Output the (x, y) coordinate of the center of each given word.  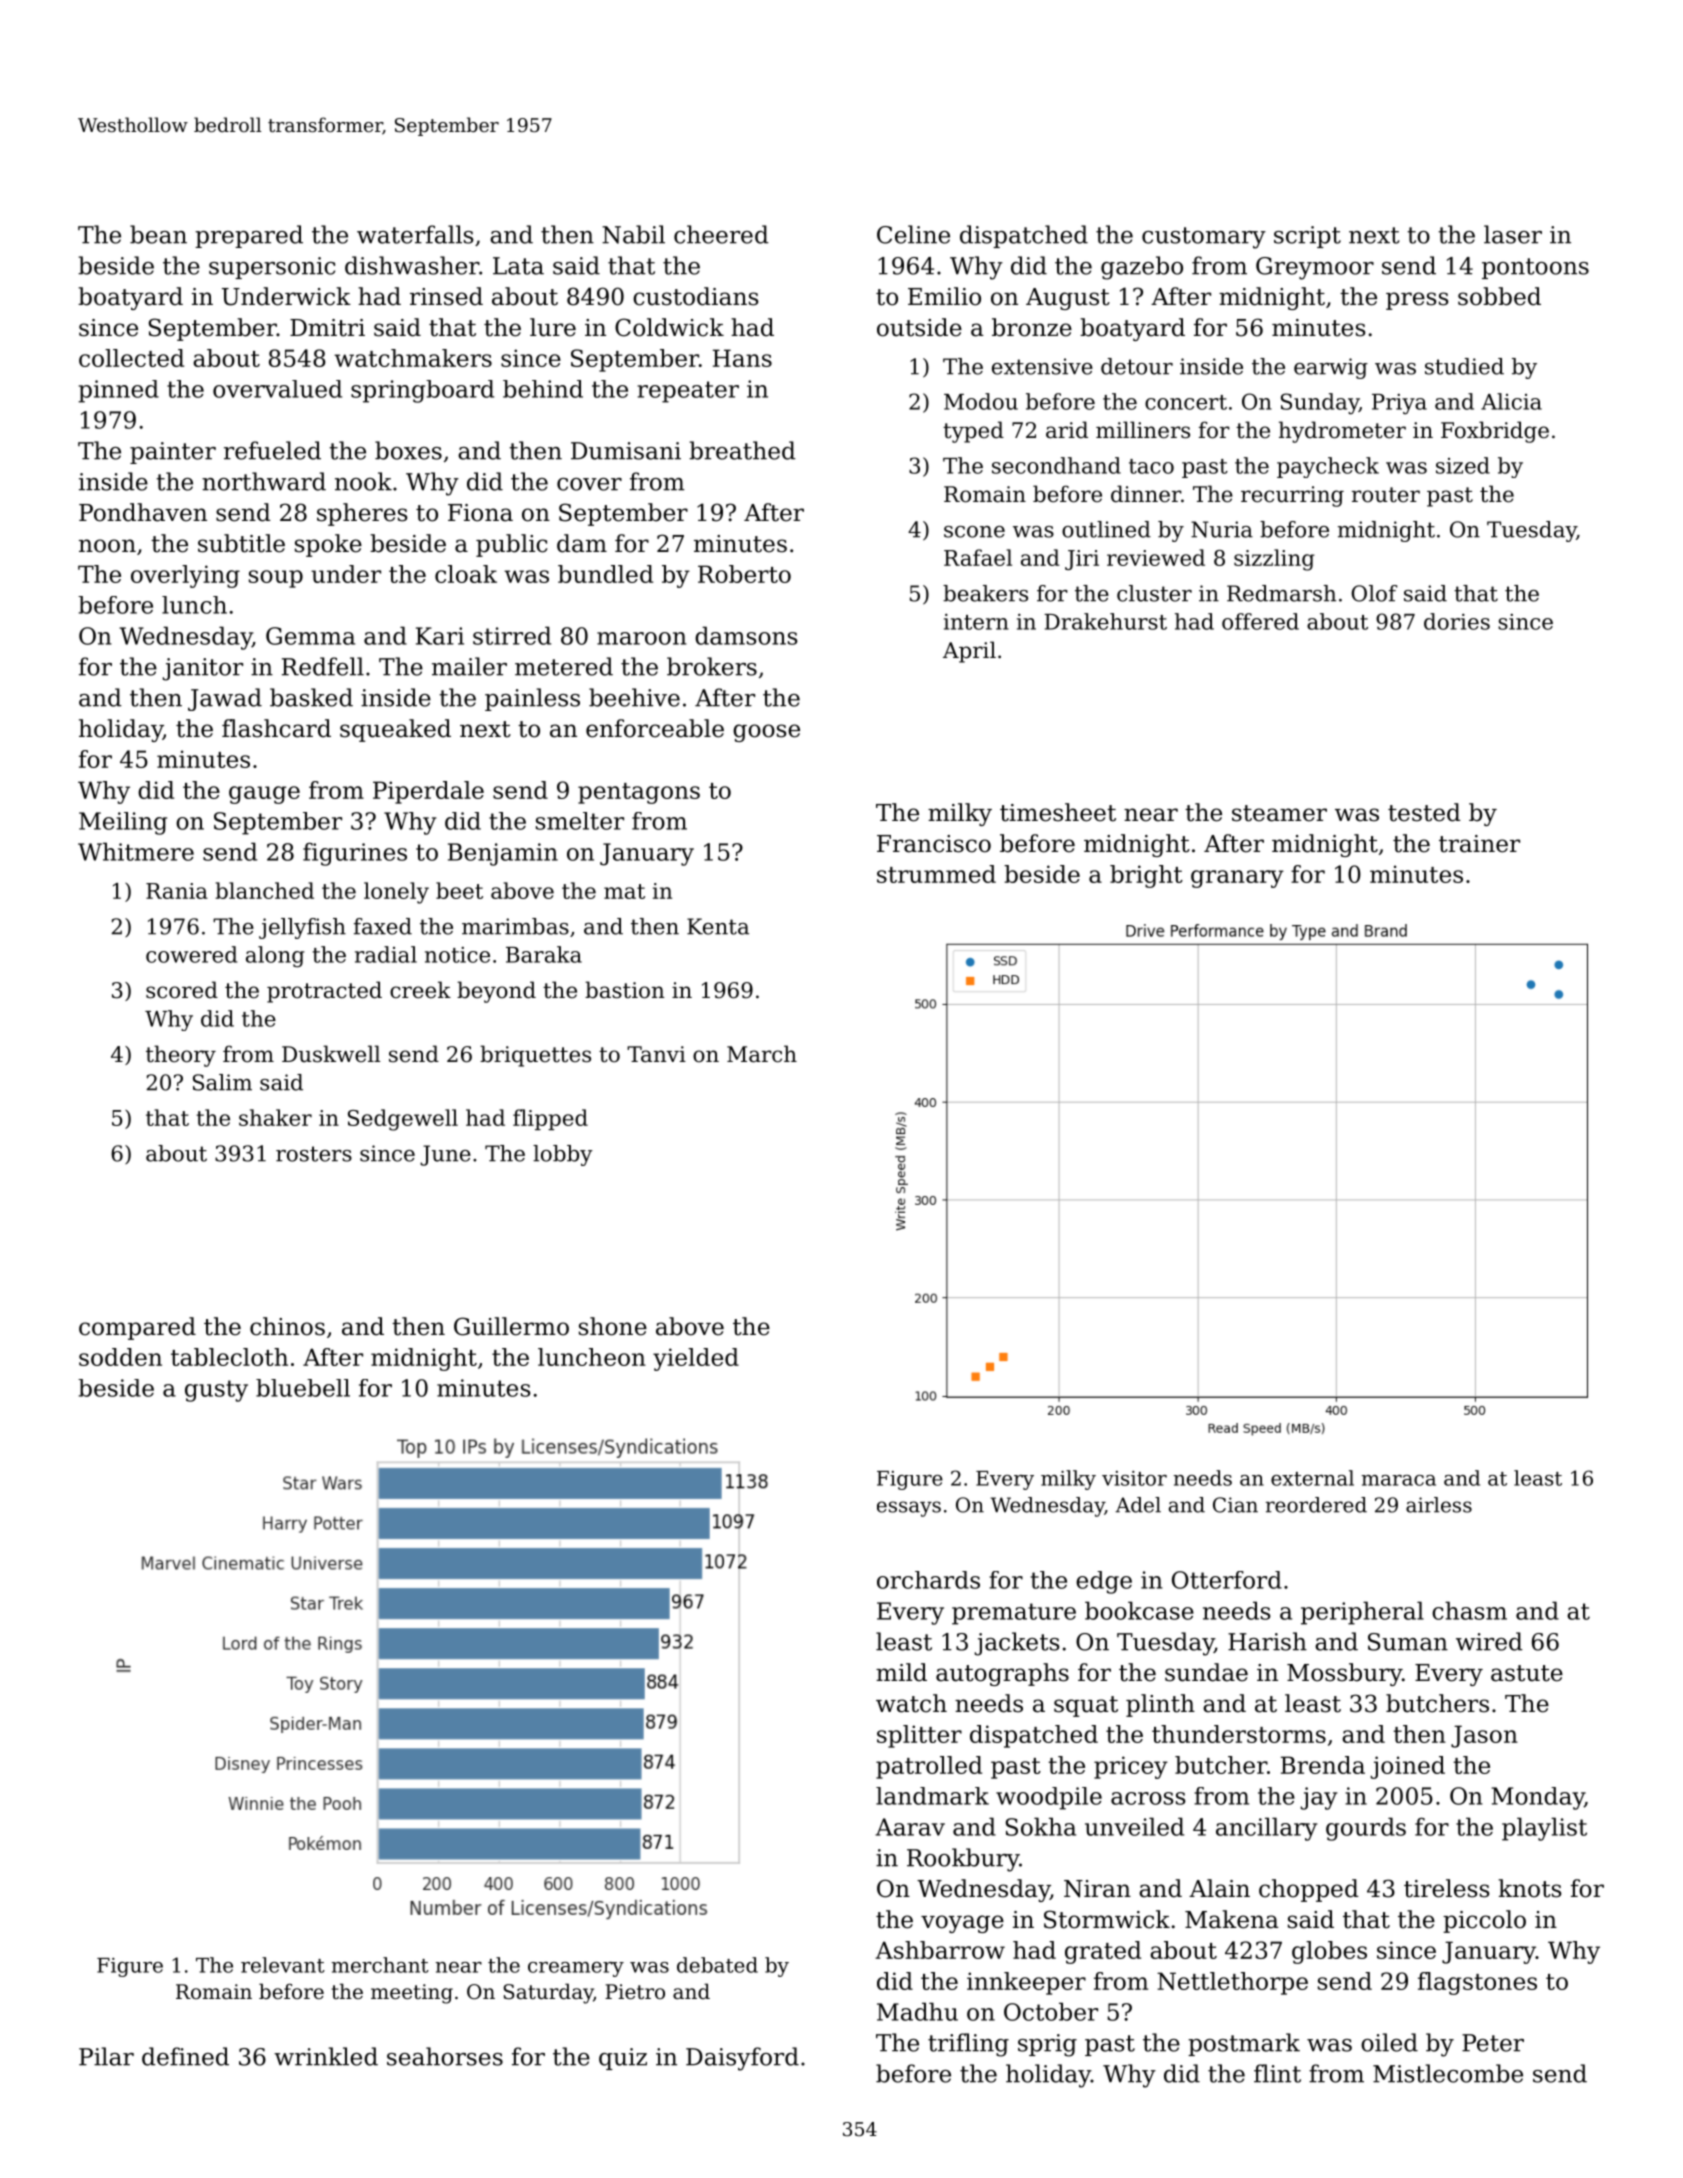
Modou (981, 401)
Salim (222, 1082)
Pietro (635, 1992)
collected (131, 358)
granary (1237, 879)
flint (1277, 2073)
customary (1204, 238)
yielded (696, 1359)
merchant (380, 1965)
